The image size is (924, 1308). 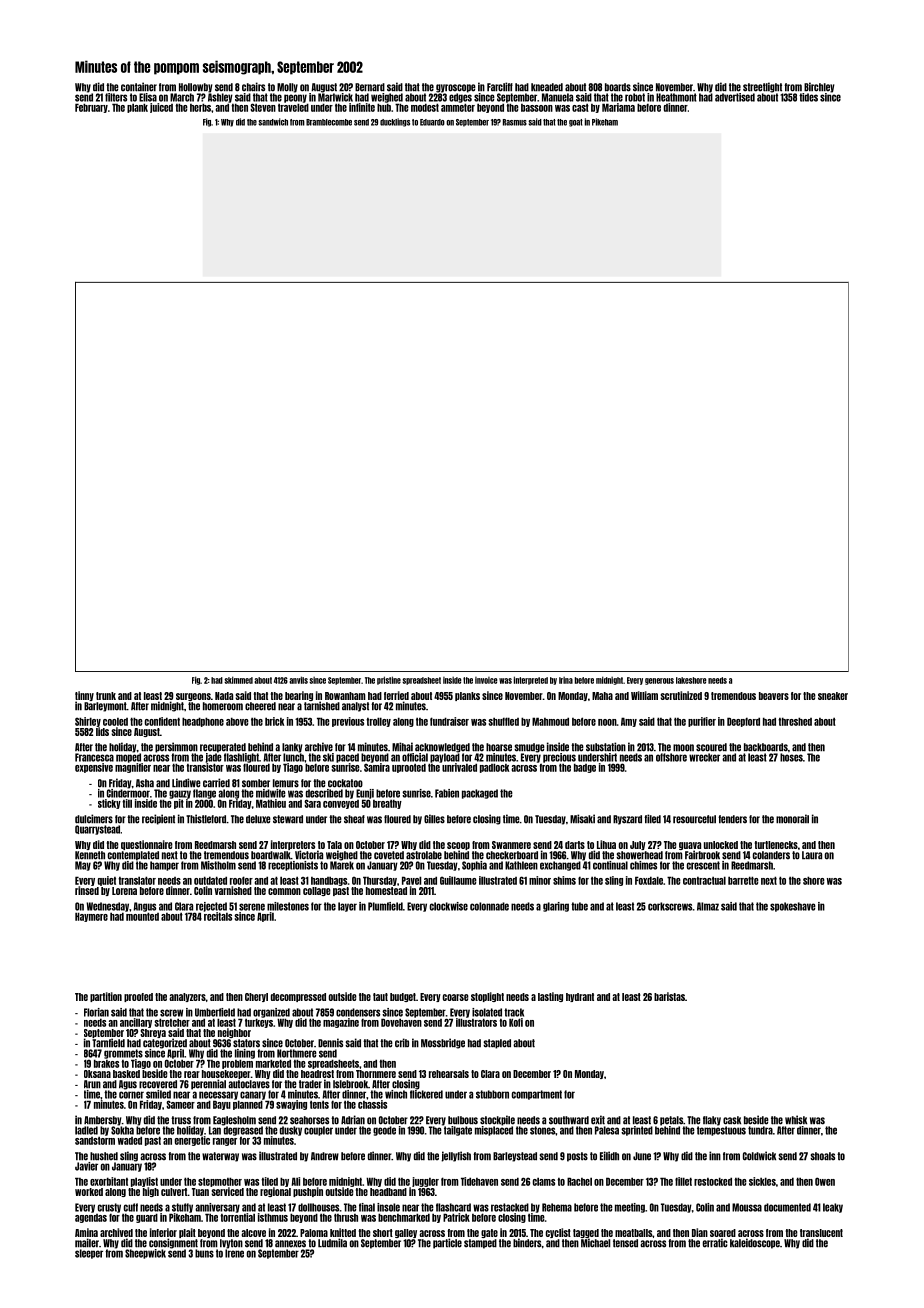 I want to click on streetlight, so click(x=762, y=87).
